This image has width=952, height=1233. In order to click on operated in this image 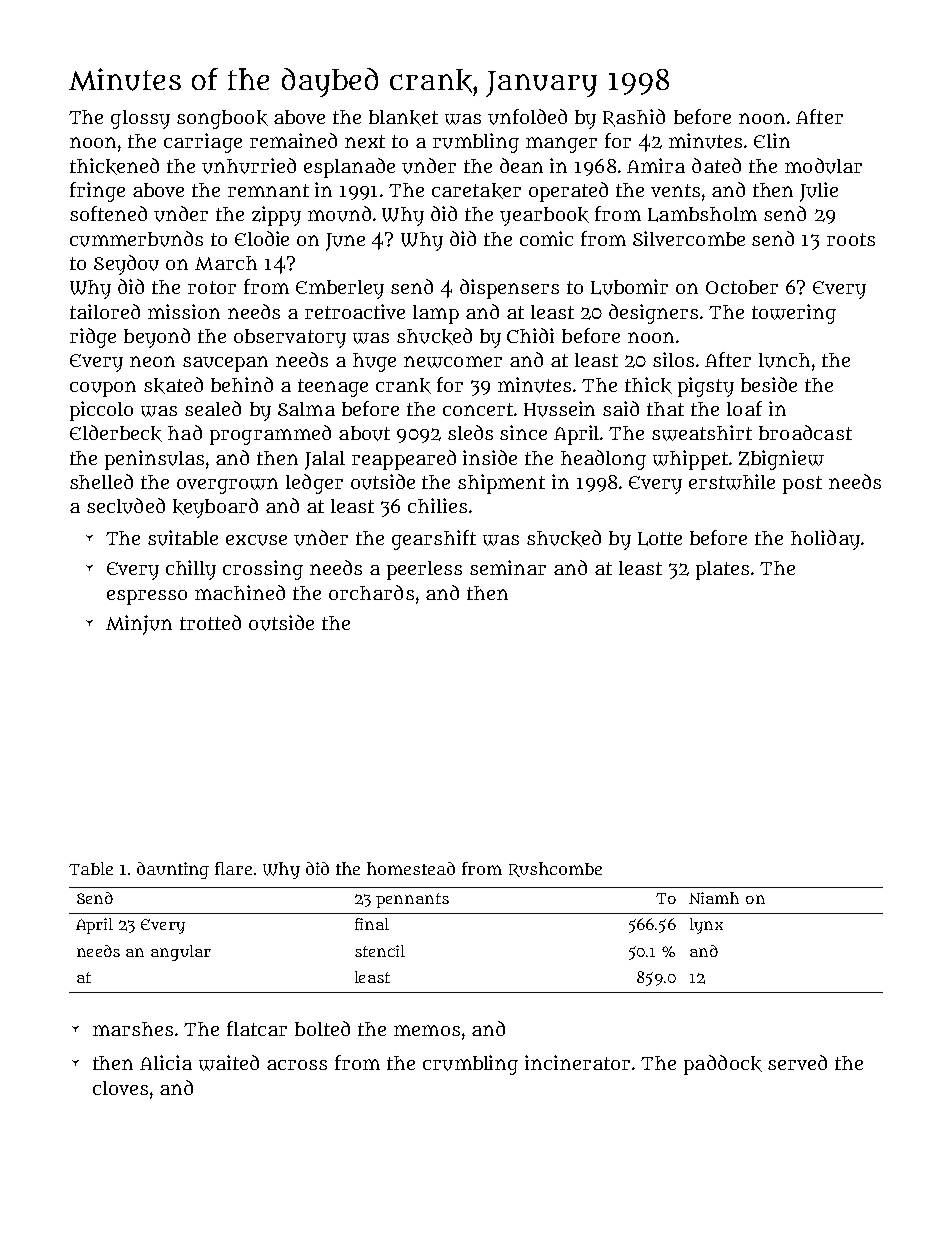, I will do `click(568, 192)`.
